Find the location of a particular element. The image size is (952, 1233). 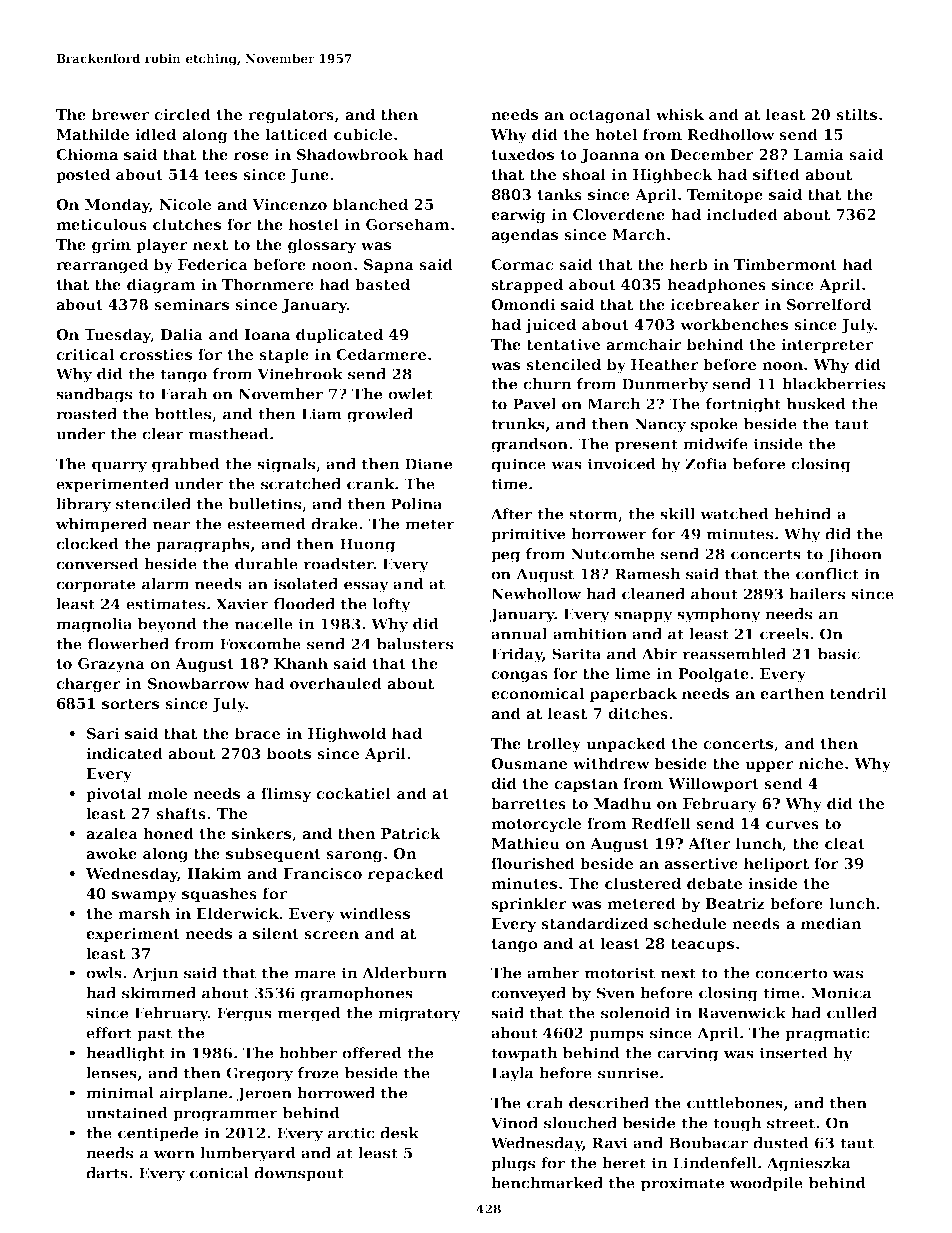

Poolgate is located at coordinates (713, 674).
